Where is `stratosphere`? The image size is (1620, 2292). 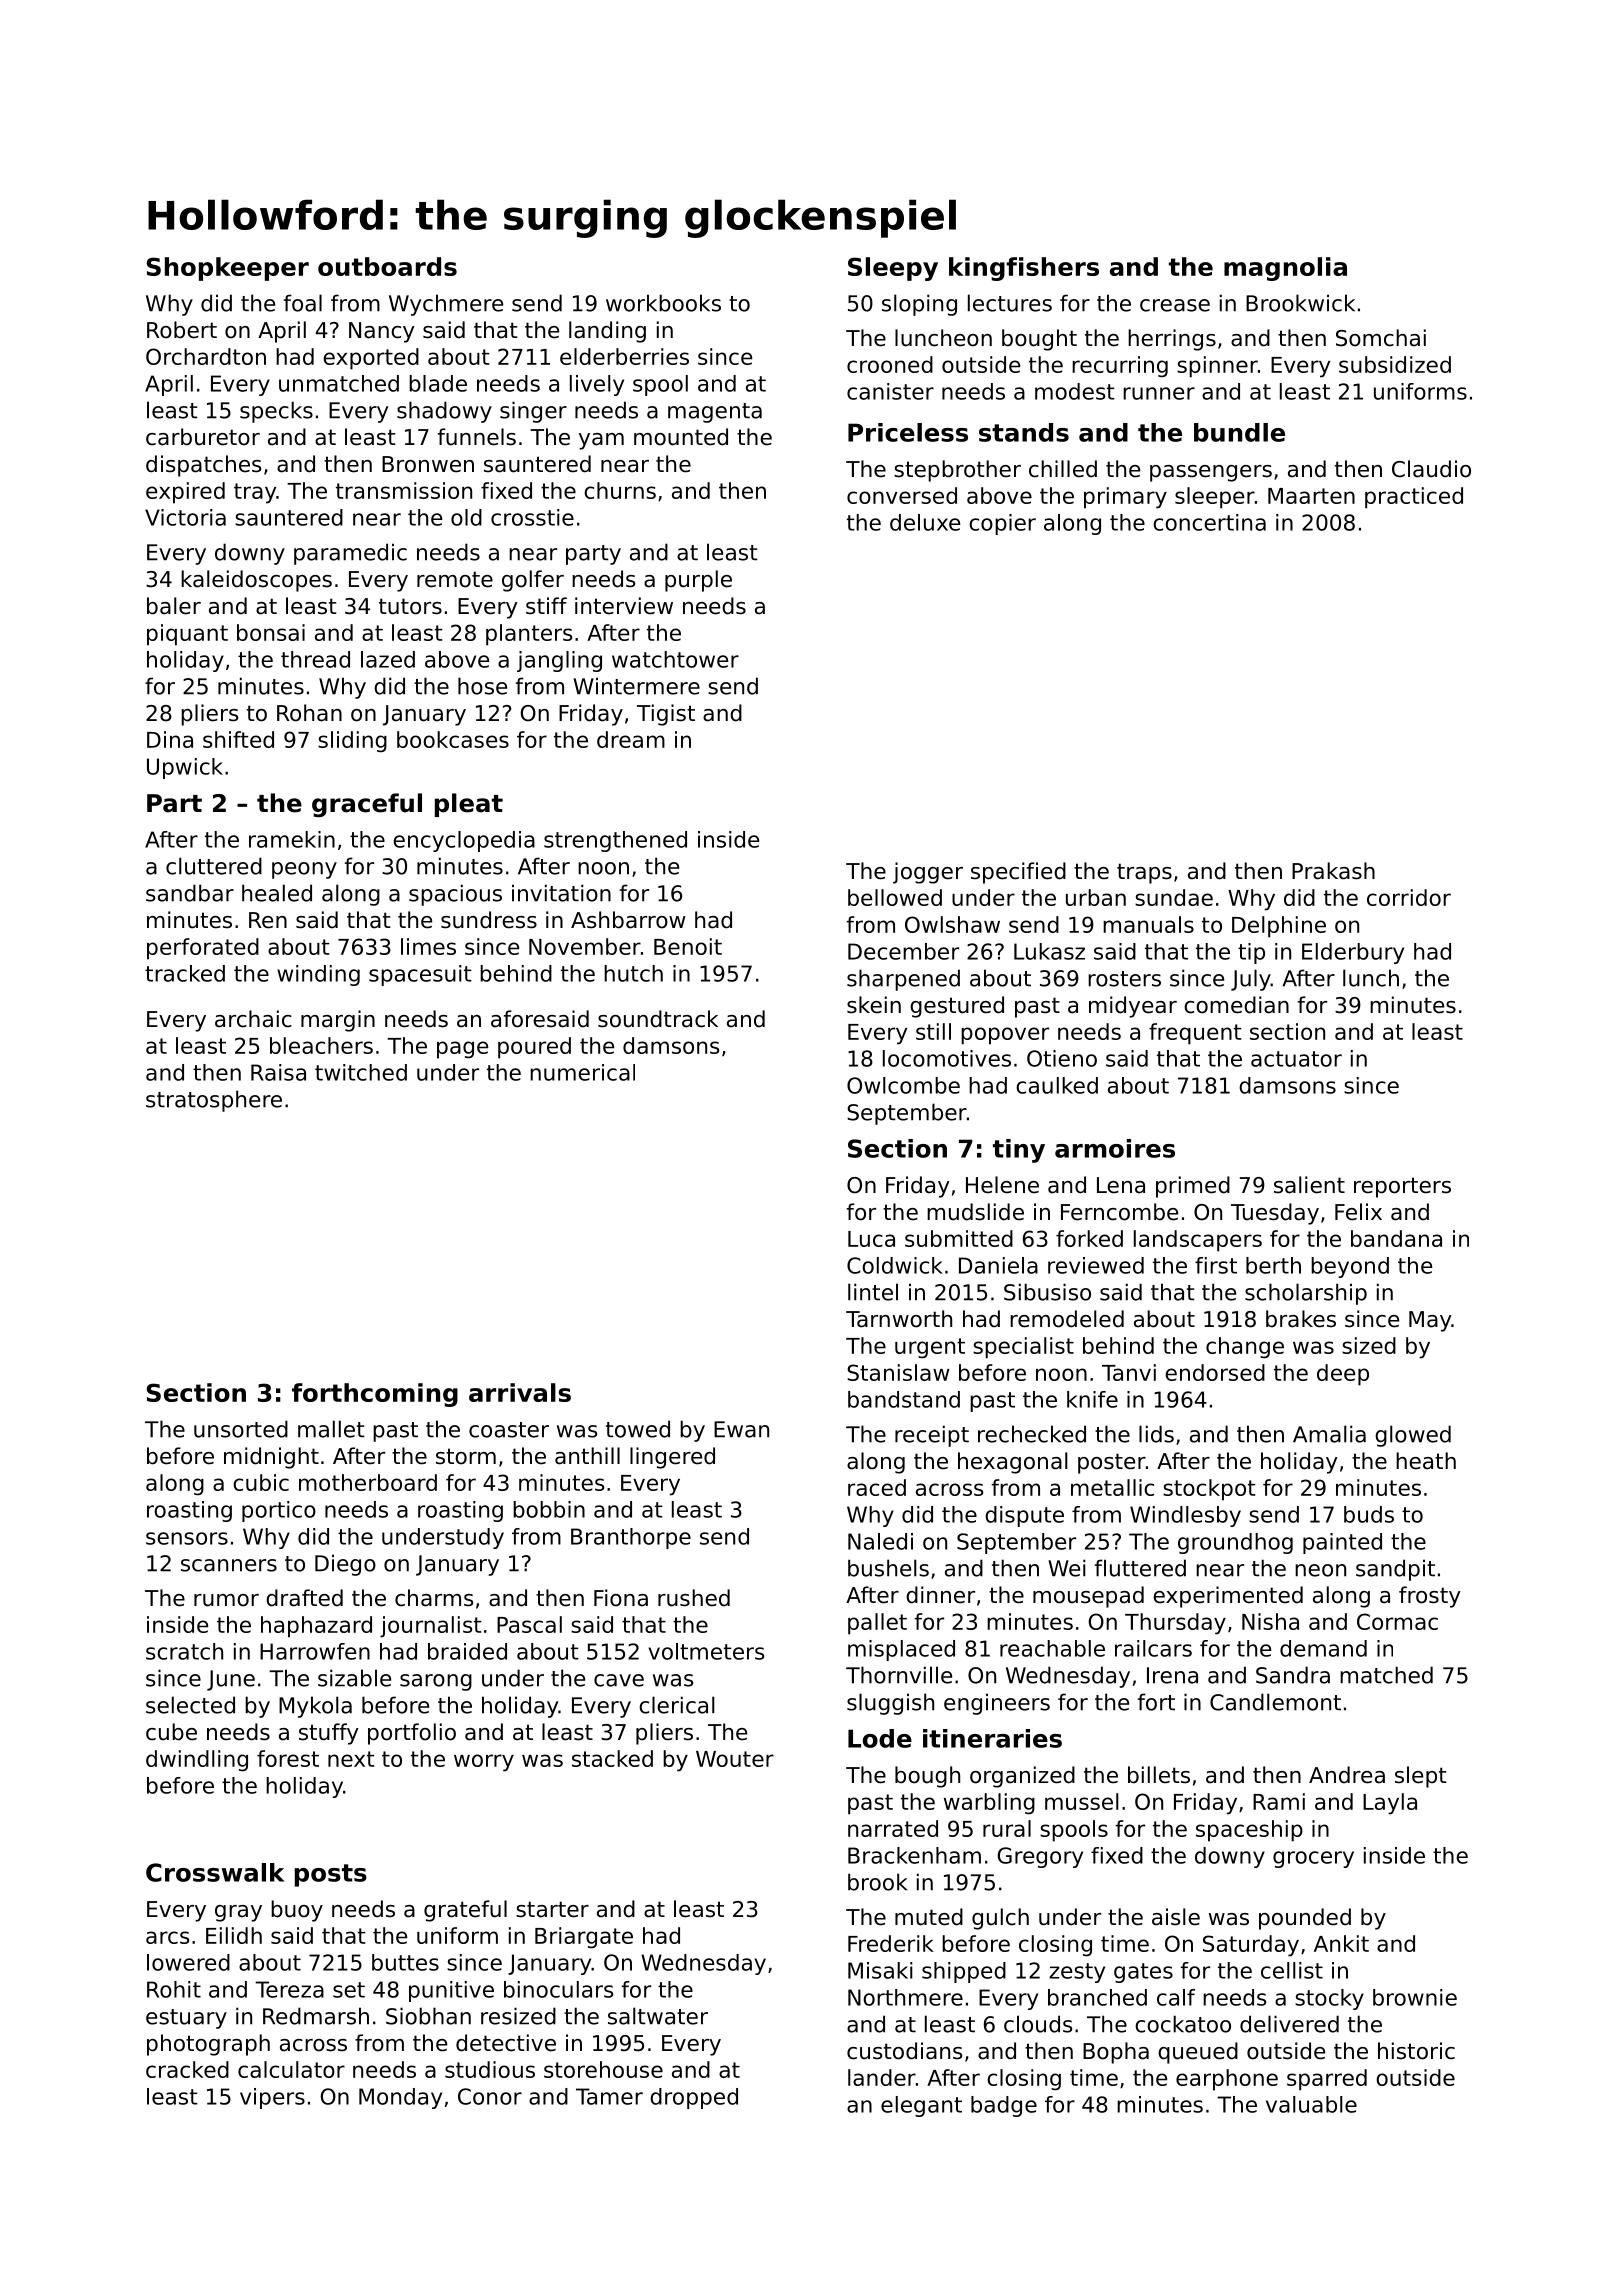
stratosphere is located at coordinates (214, 1101).
